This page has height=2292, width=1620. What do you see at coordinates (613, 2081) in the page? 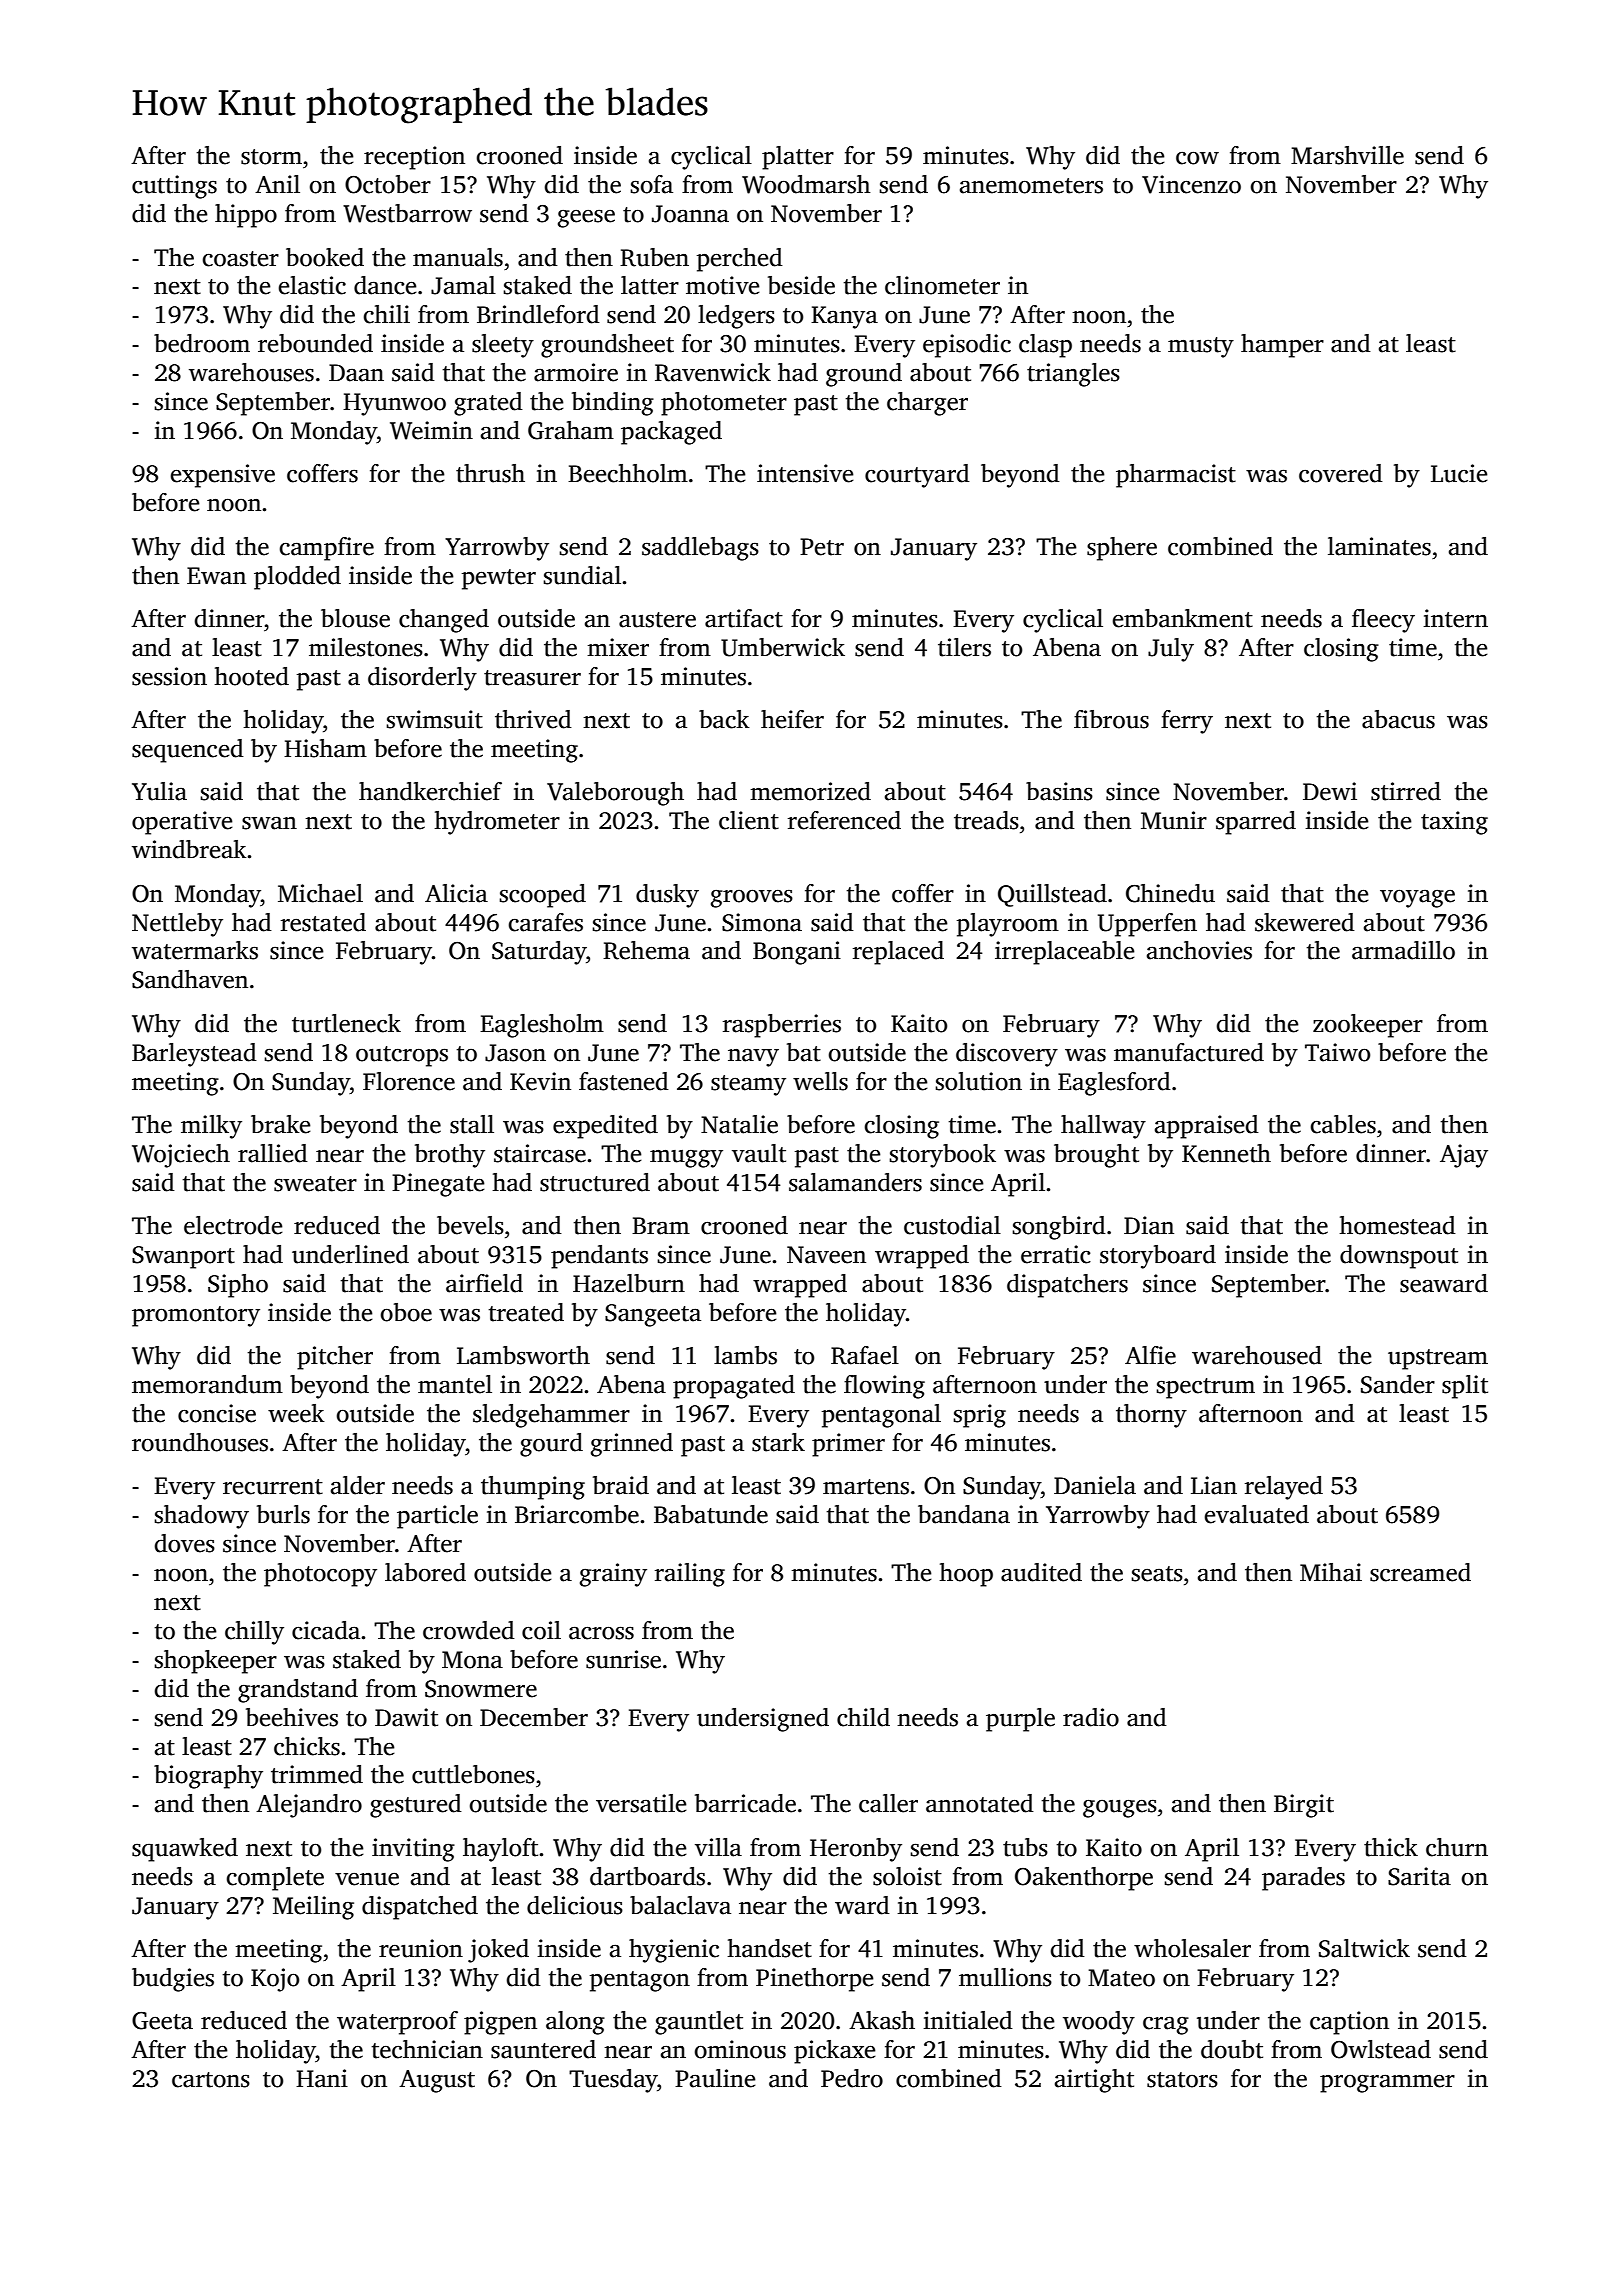
I see `Tuesday` at bounding box center [613, 2081].
